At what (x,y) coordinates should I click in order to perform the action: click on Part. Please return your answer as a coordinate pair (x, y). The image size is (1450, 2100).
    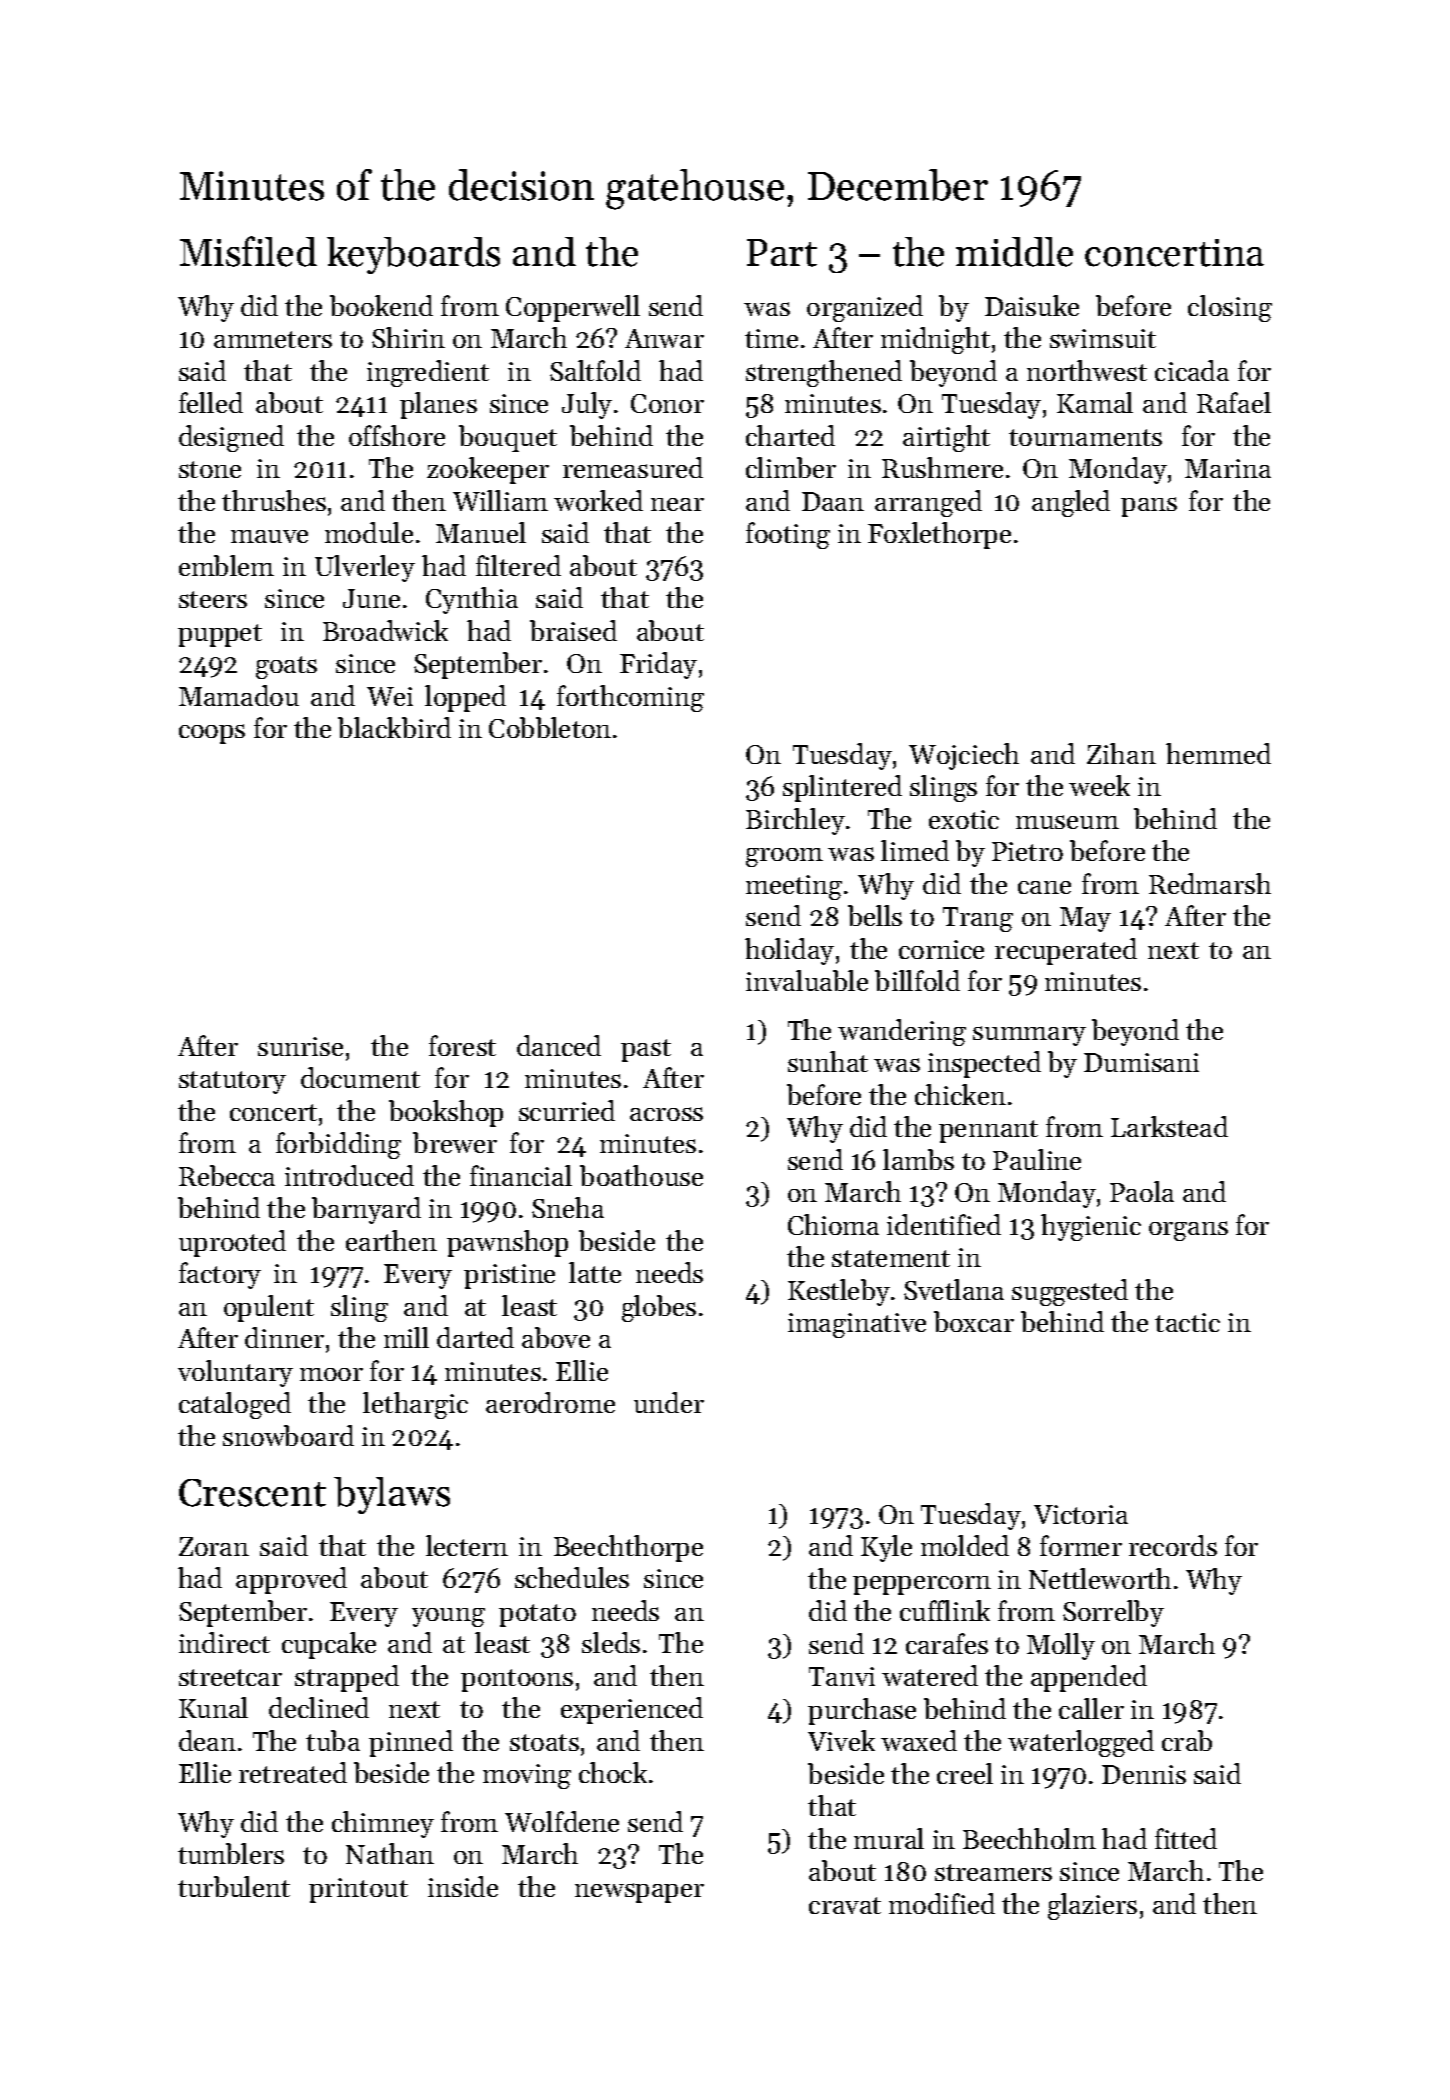
    Looking at the image, I should click on (782, 253).
